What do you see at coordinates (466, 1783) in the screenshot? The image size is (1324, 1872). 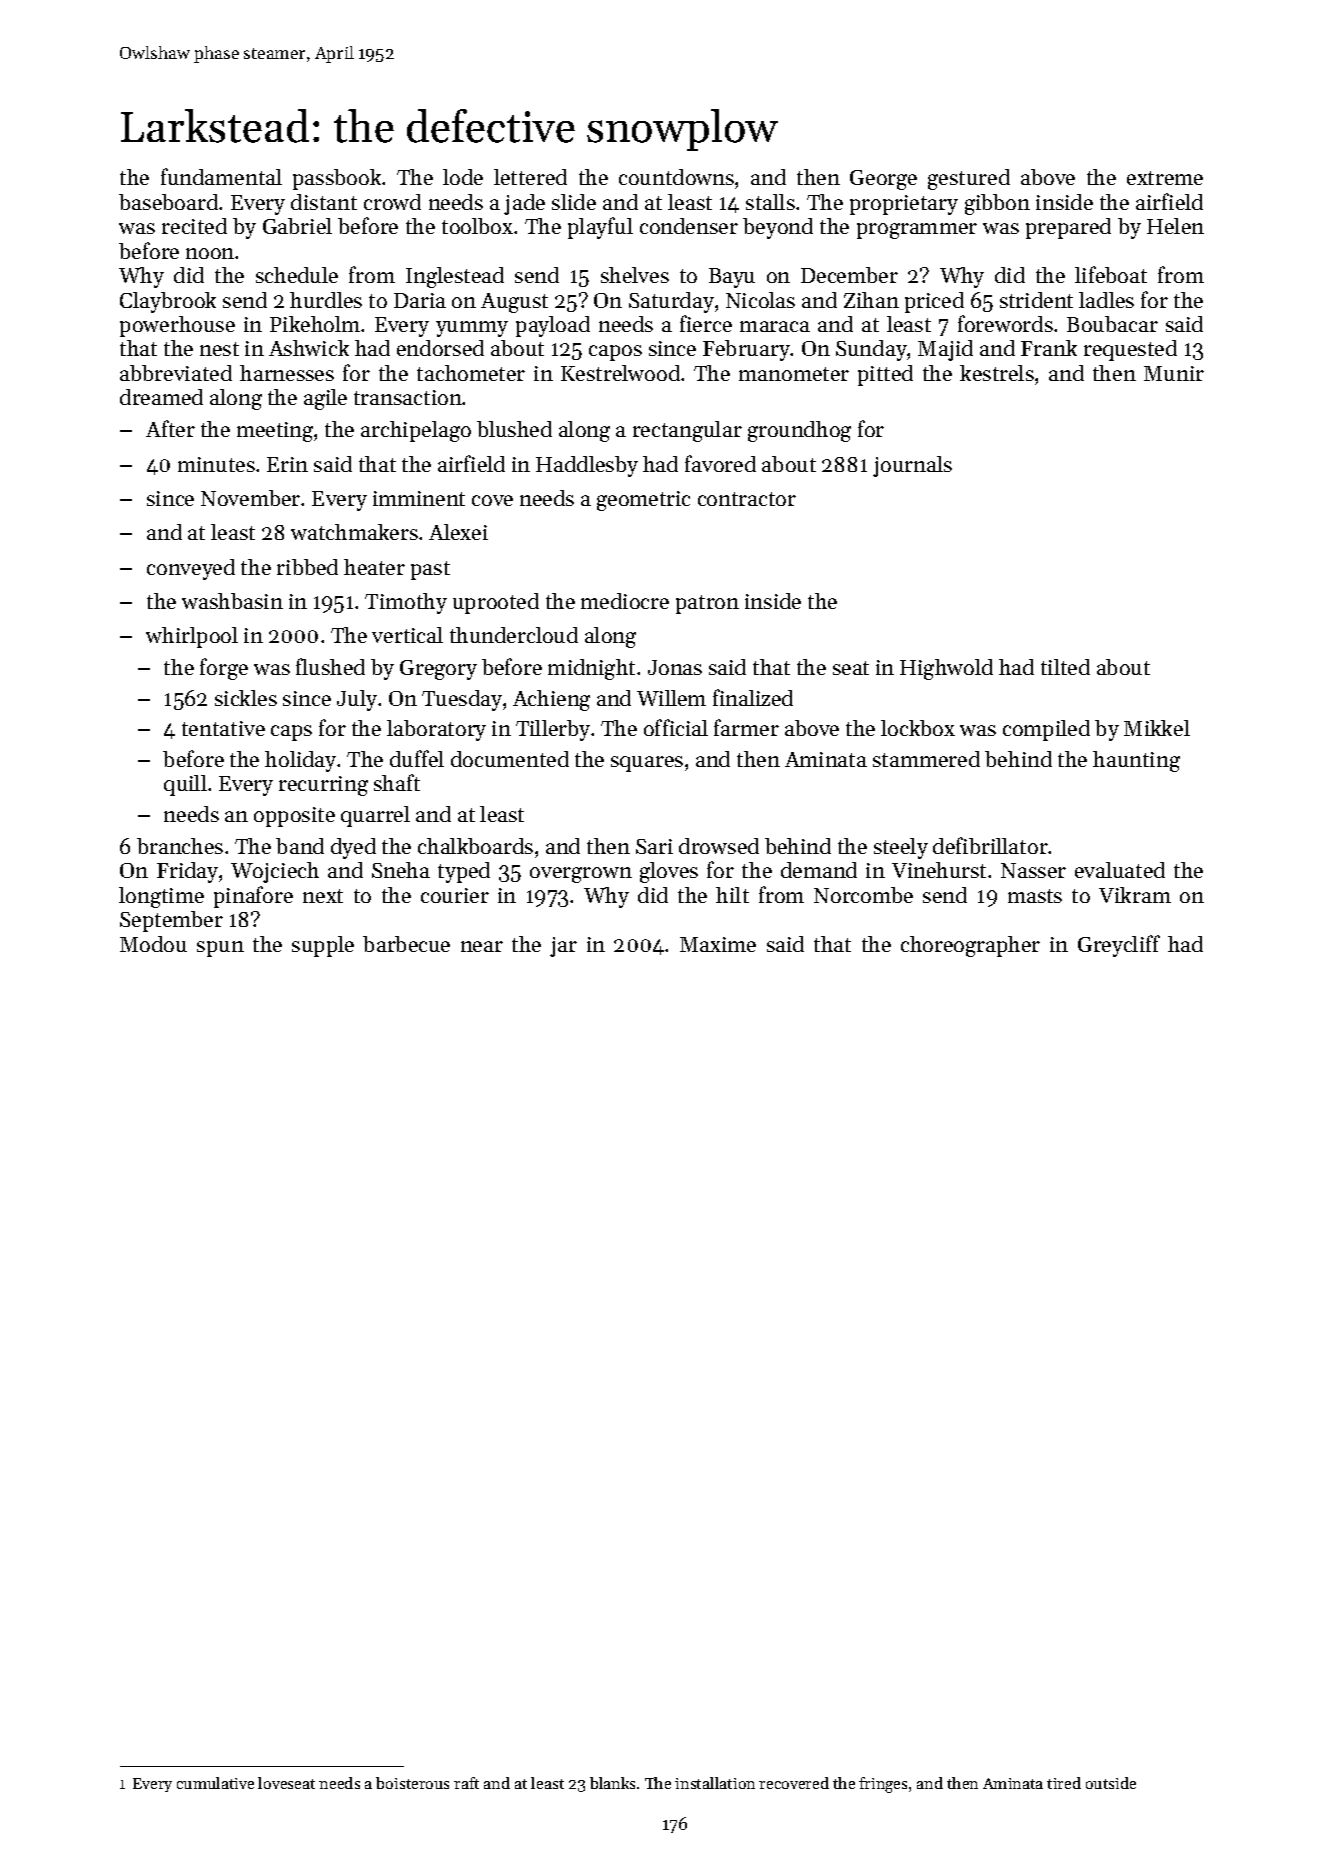 I see `raft` at bounding box center [466, 1783].
